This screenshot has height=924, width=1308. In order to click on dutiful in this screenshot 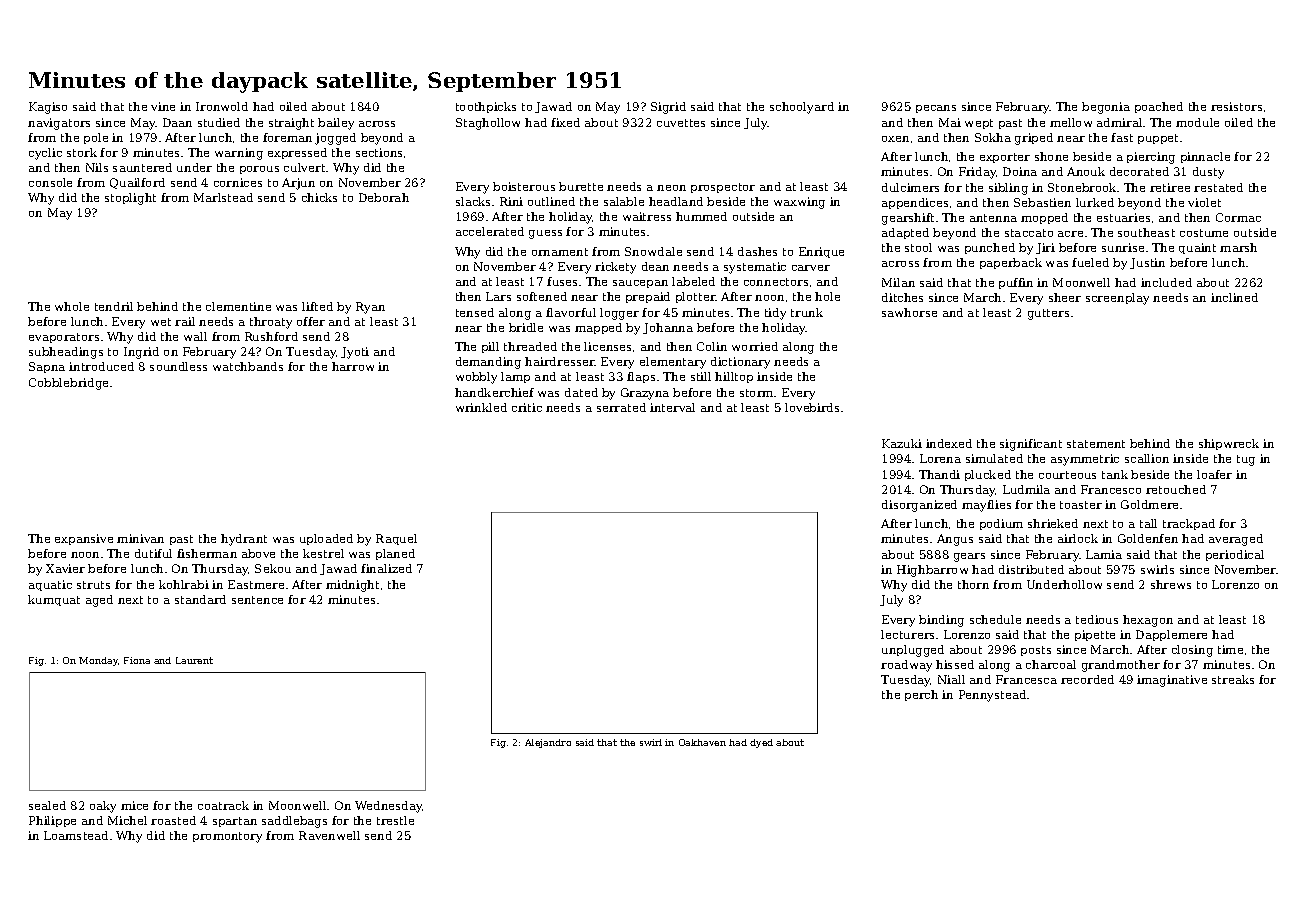, I will do `click(153, 553)`.
